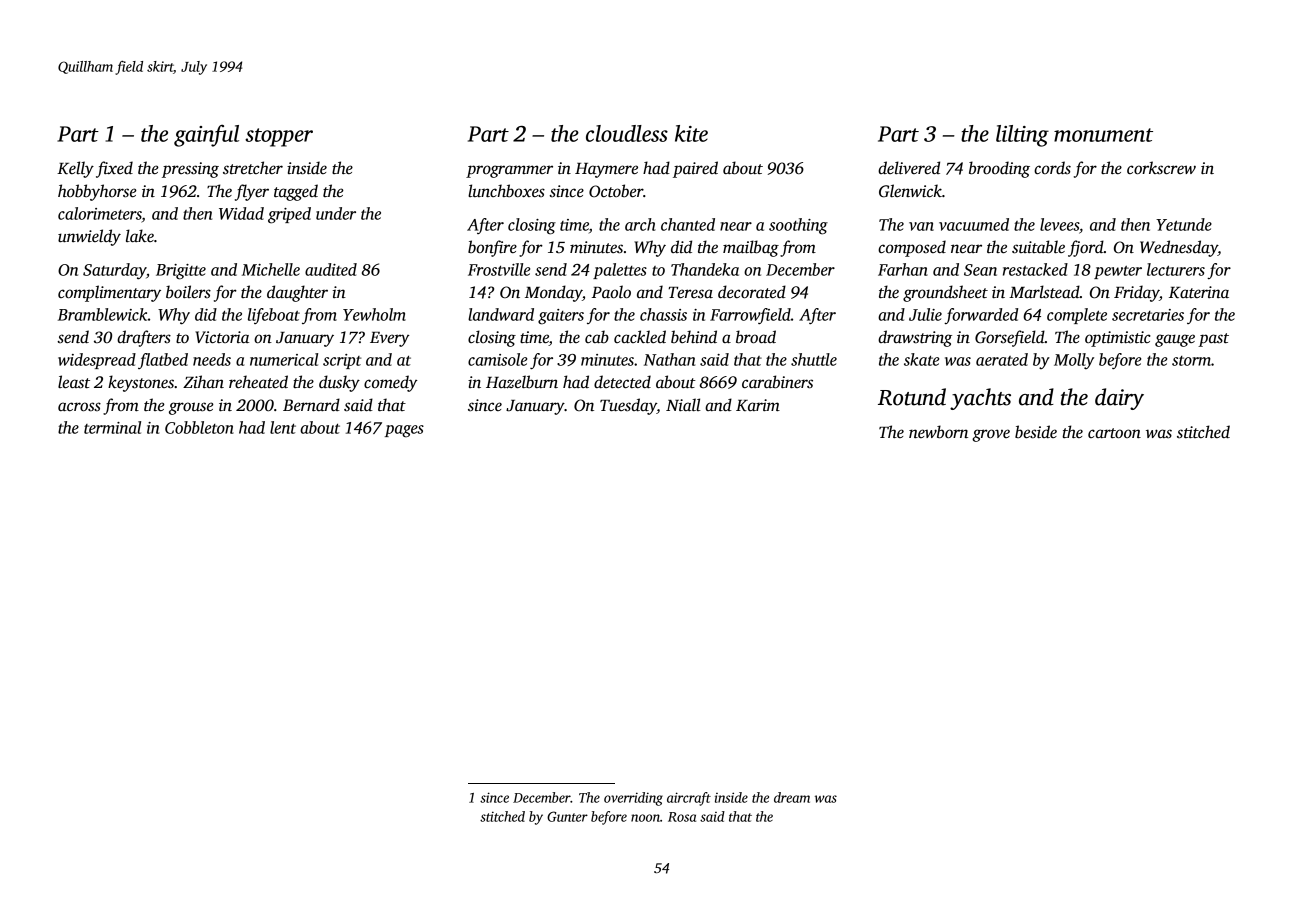 Image resolution: width=1308 pixels, height=924 pixels. I want to click on yachts, so click(980, 399).
